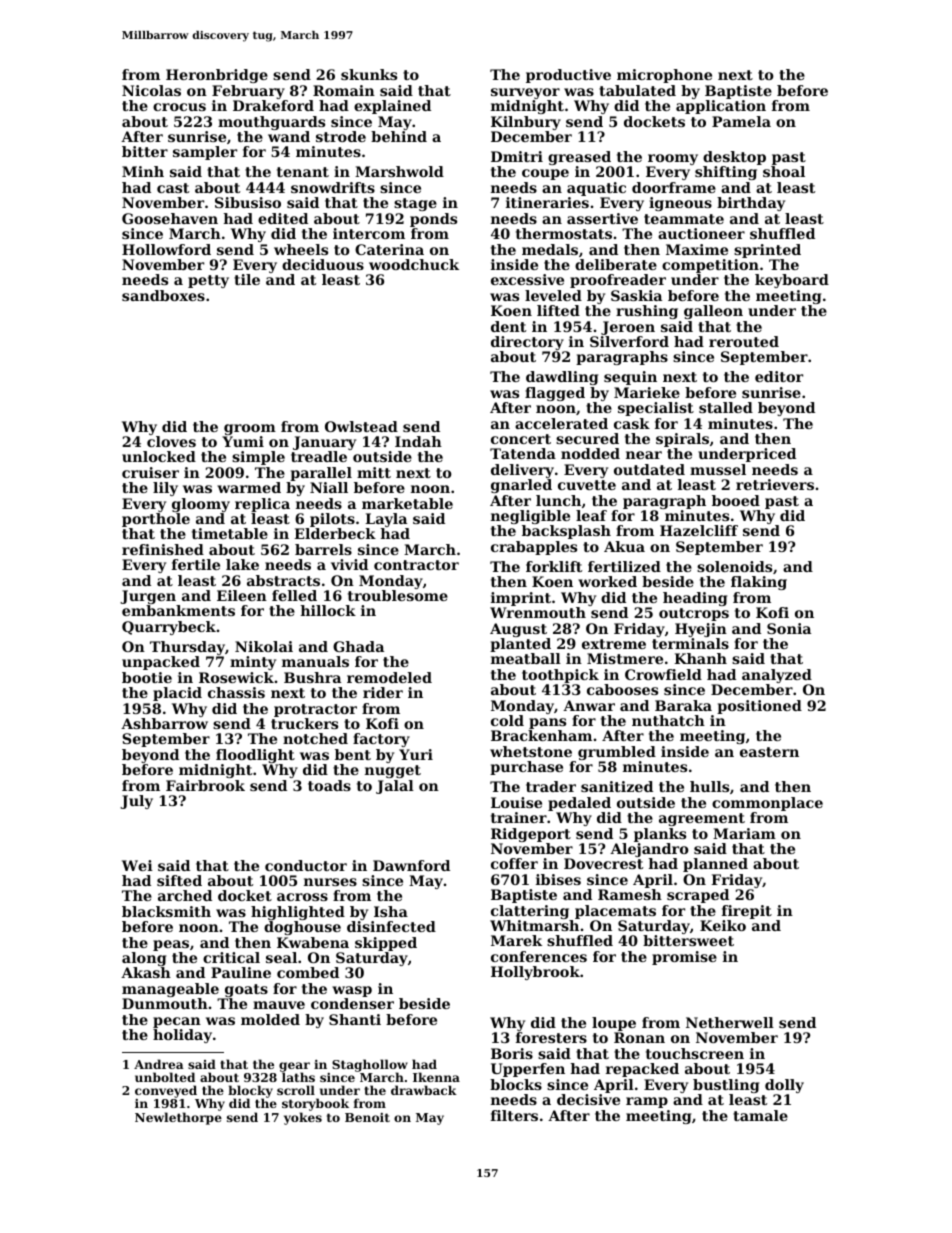 Image resolution: width=952 pixels, height=1233 pixels. What do you see at coordinates (637, 90) in the page?
I see `tabulated` at bounding box center [637, 90].
